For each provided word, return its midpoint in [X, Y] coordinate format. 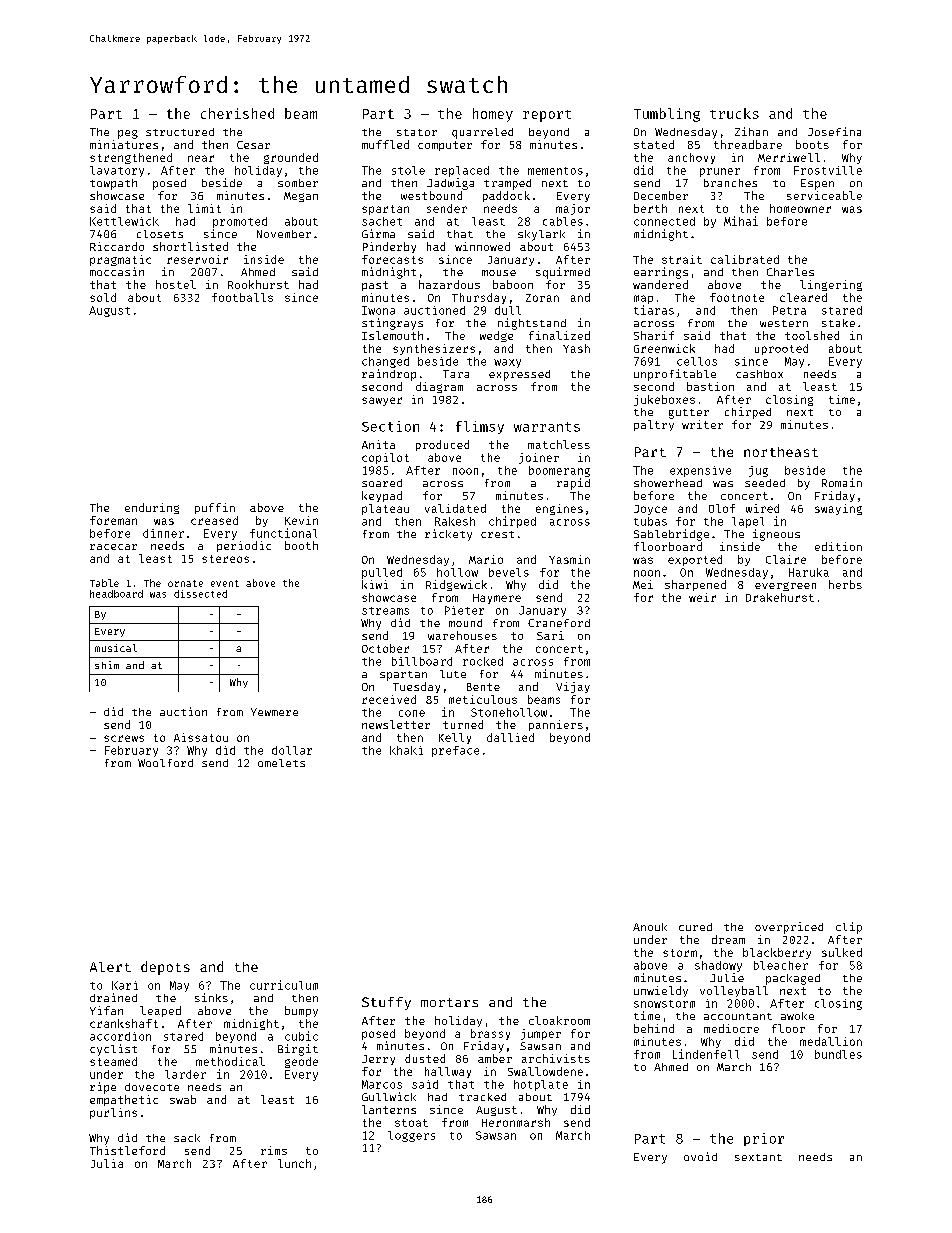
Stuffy [386, 1003]
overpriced [789, 928]
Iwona [378, 310]
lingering [831, 285]
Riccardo [117, 246]
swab [183, 1099]
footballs [242, 297]
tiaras [654, 310]
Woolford [165, 763]
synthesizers [434, 349]
